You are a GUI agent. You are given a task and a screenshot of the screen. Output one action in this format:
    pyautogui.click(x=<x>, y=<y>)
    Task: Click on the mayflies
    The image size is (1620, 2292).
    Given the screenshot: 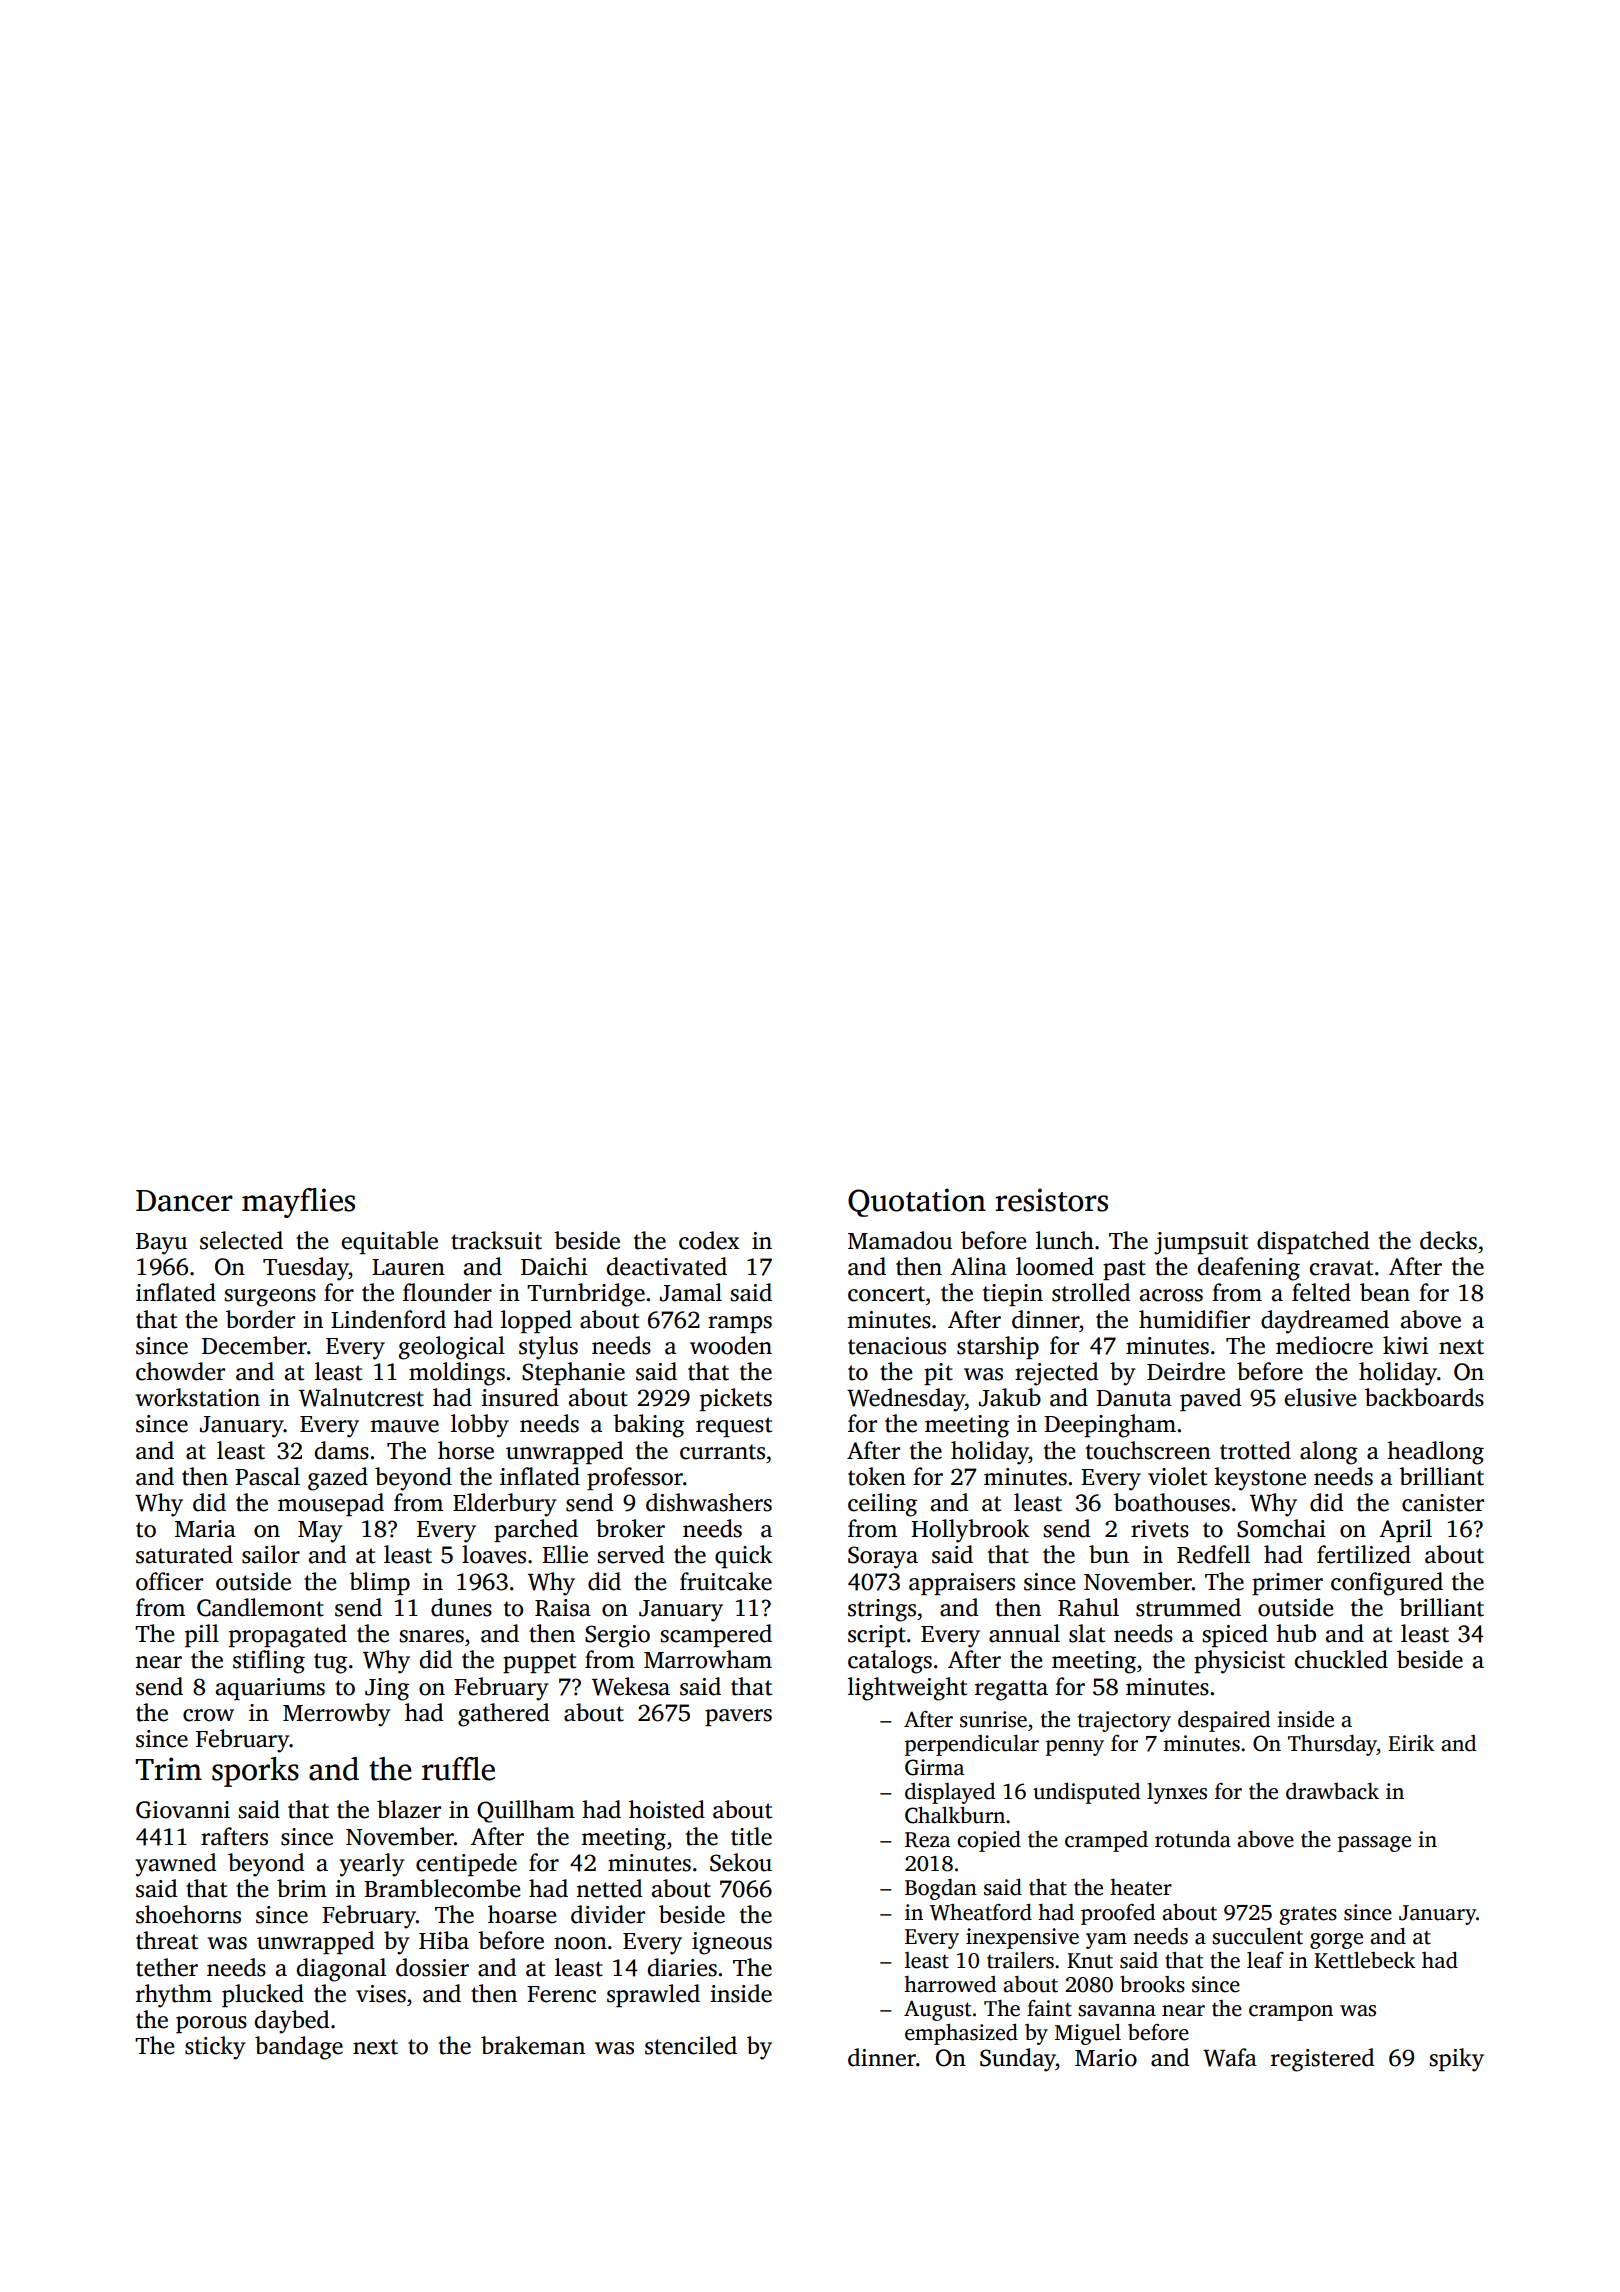 What is the action you would take?
    pyautogui.click(x=298, y=1203)
